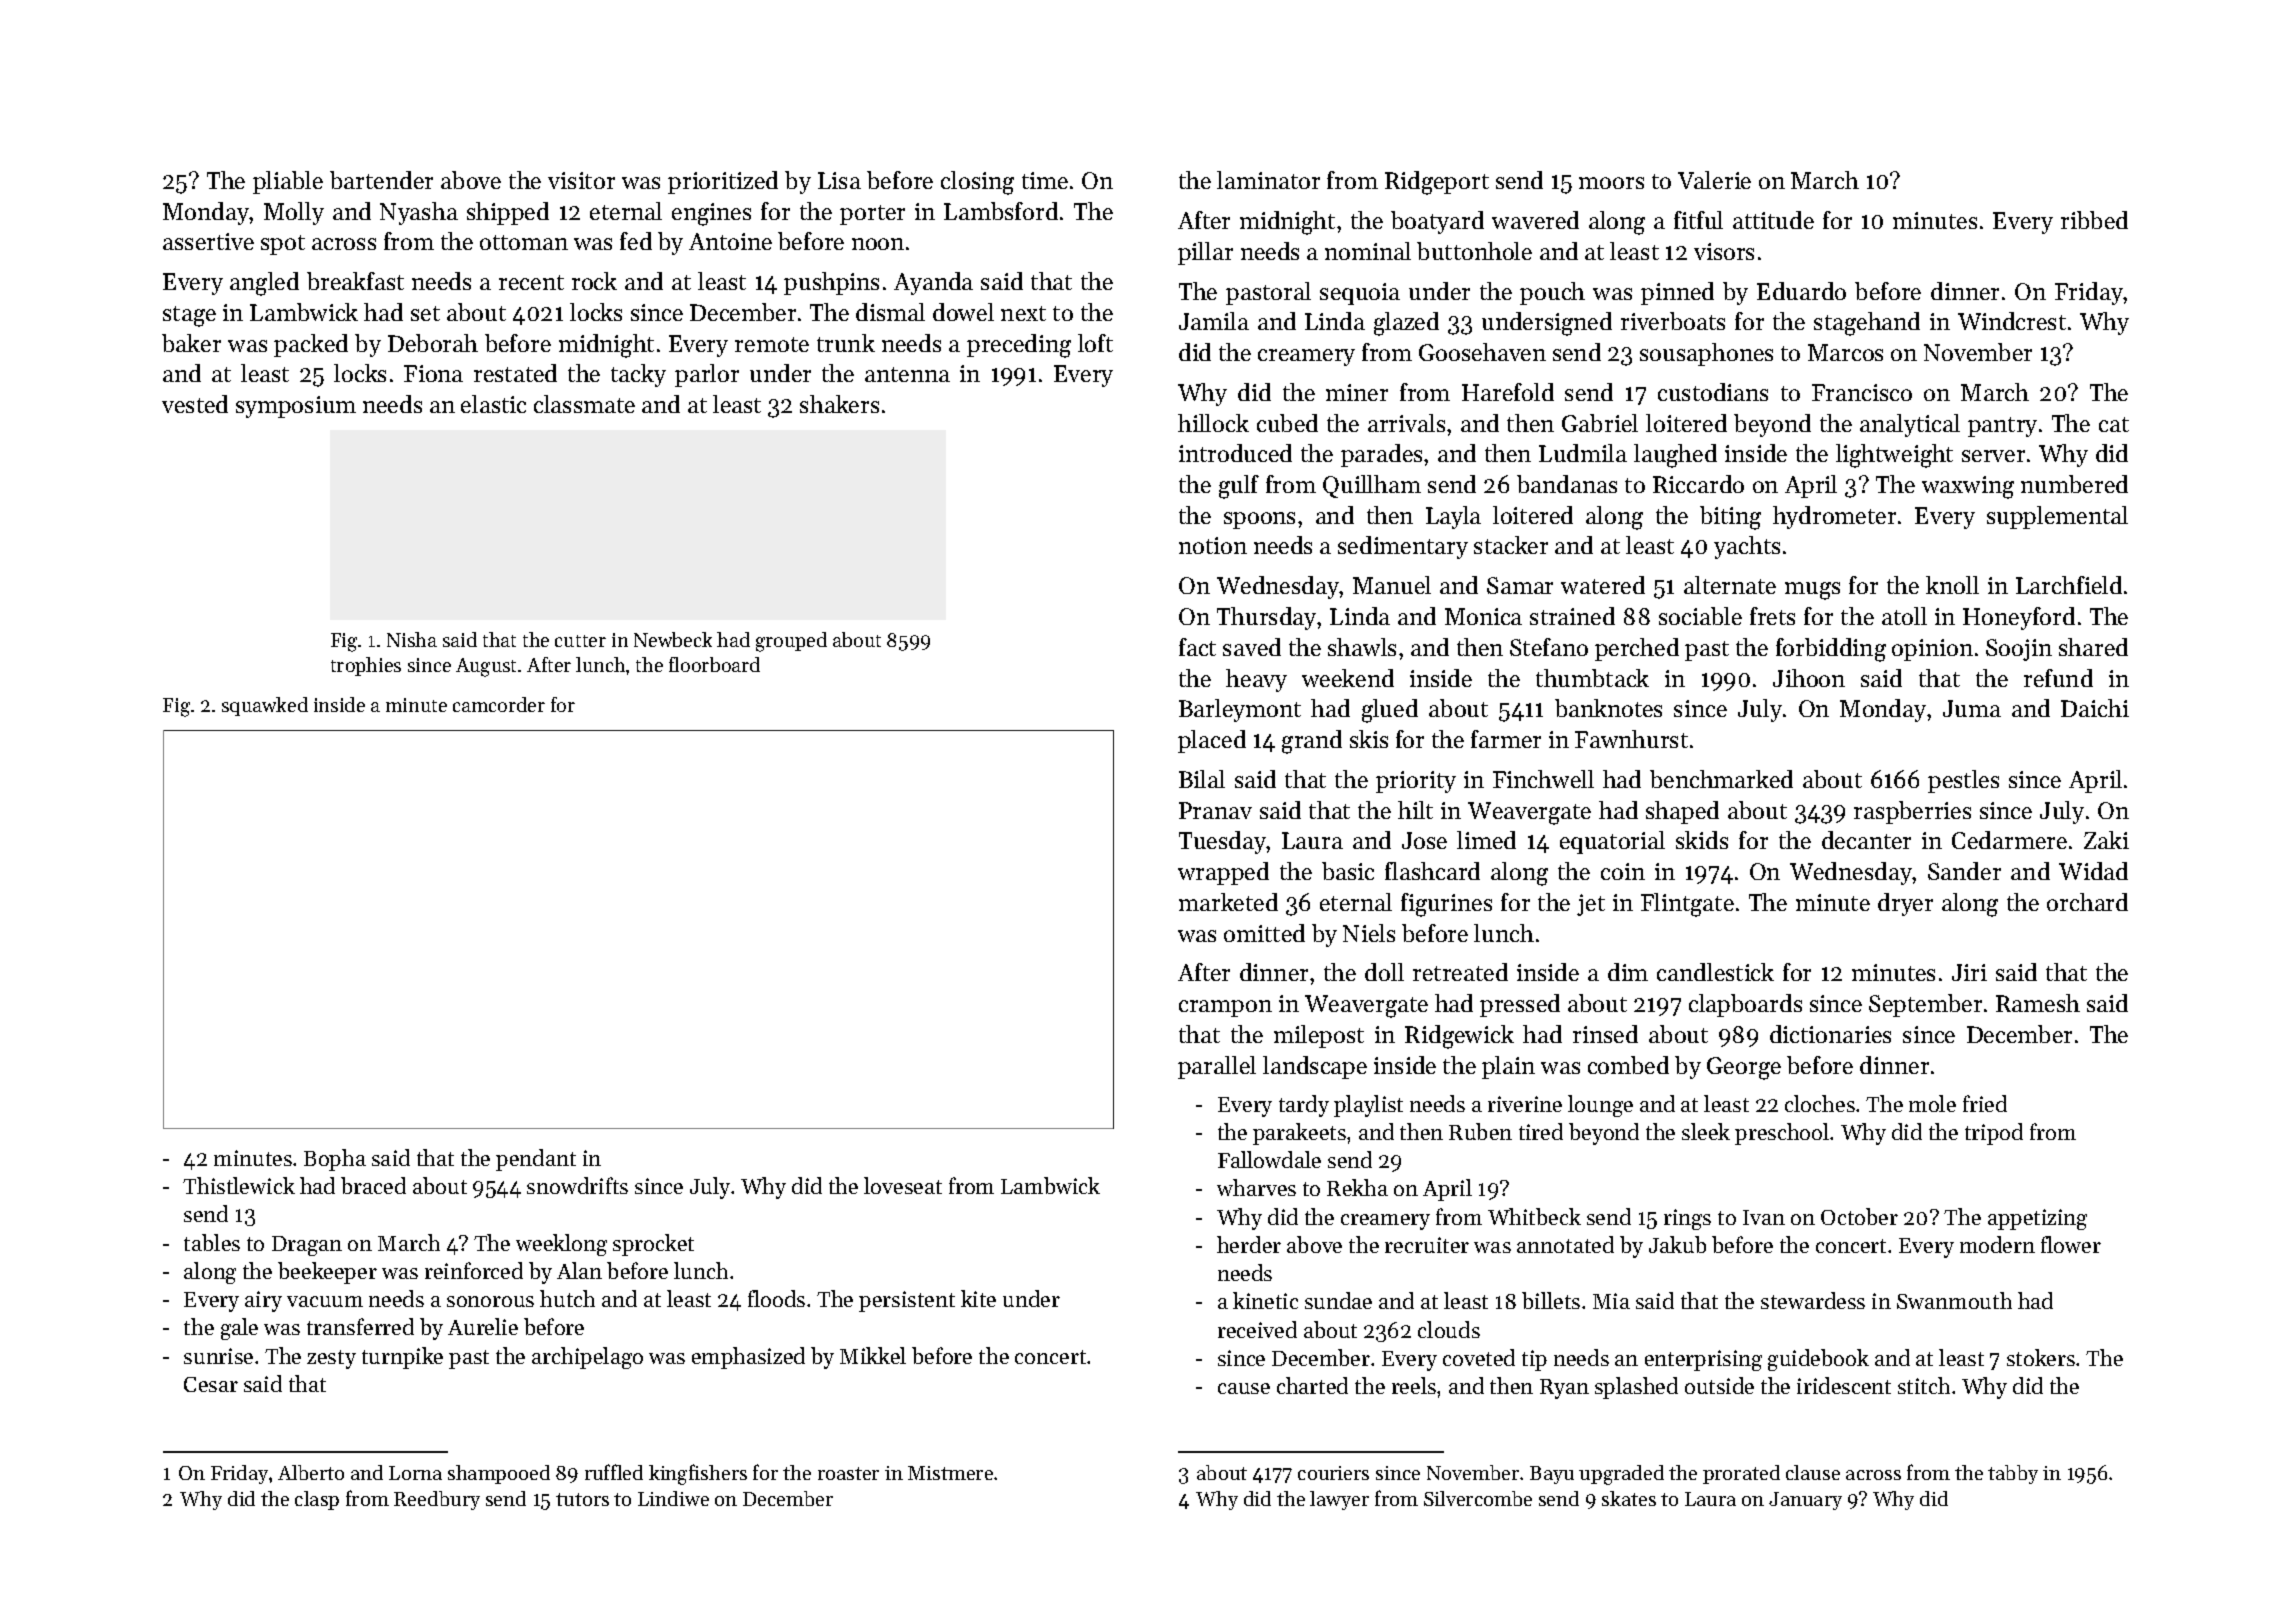  I want to click on Juma, so click(1972, 708).
